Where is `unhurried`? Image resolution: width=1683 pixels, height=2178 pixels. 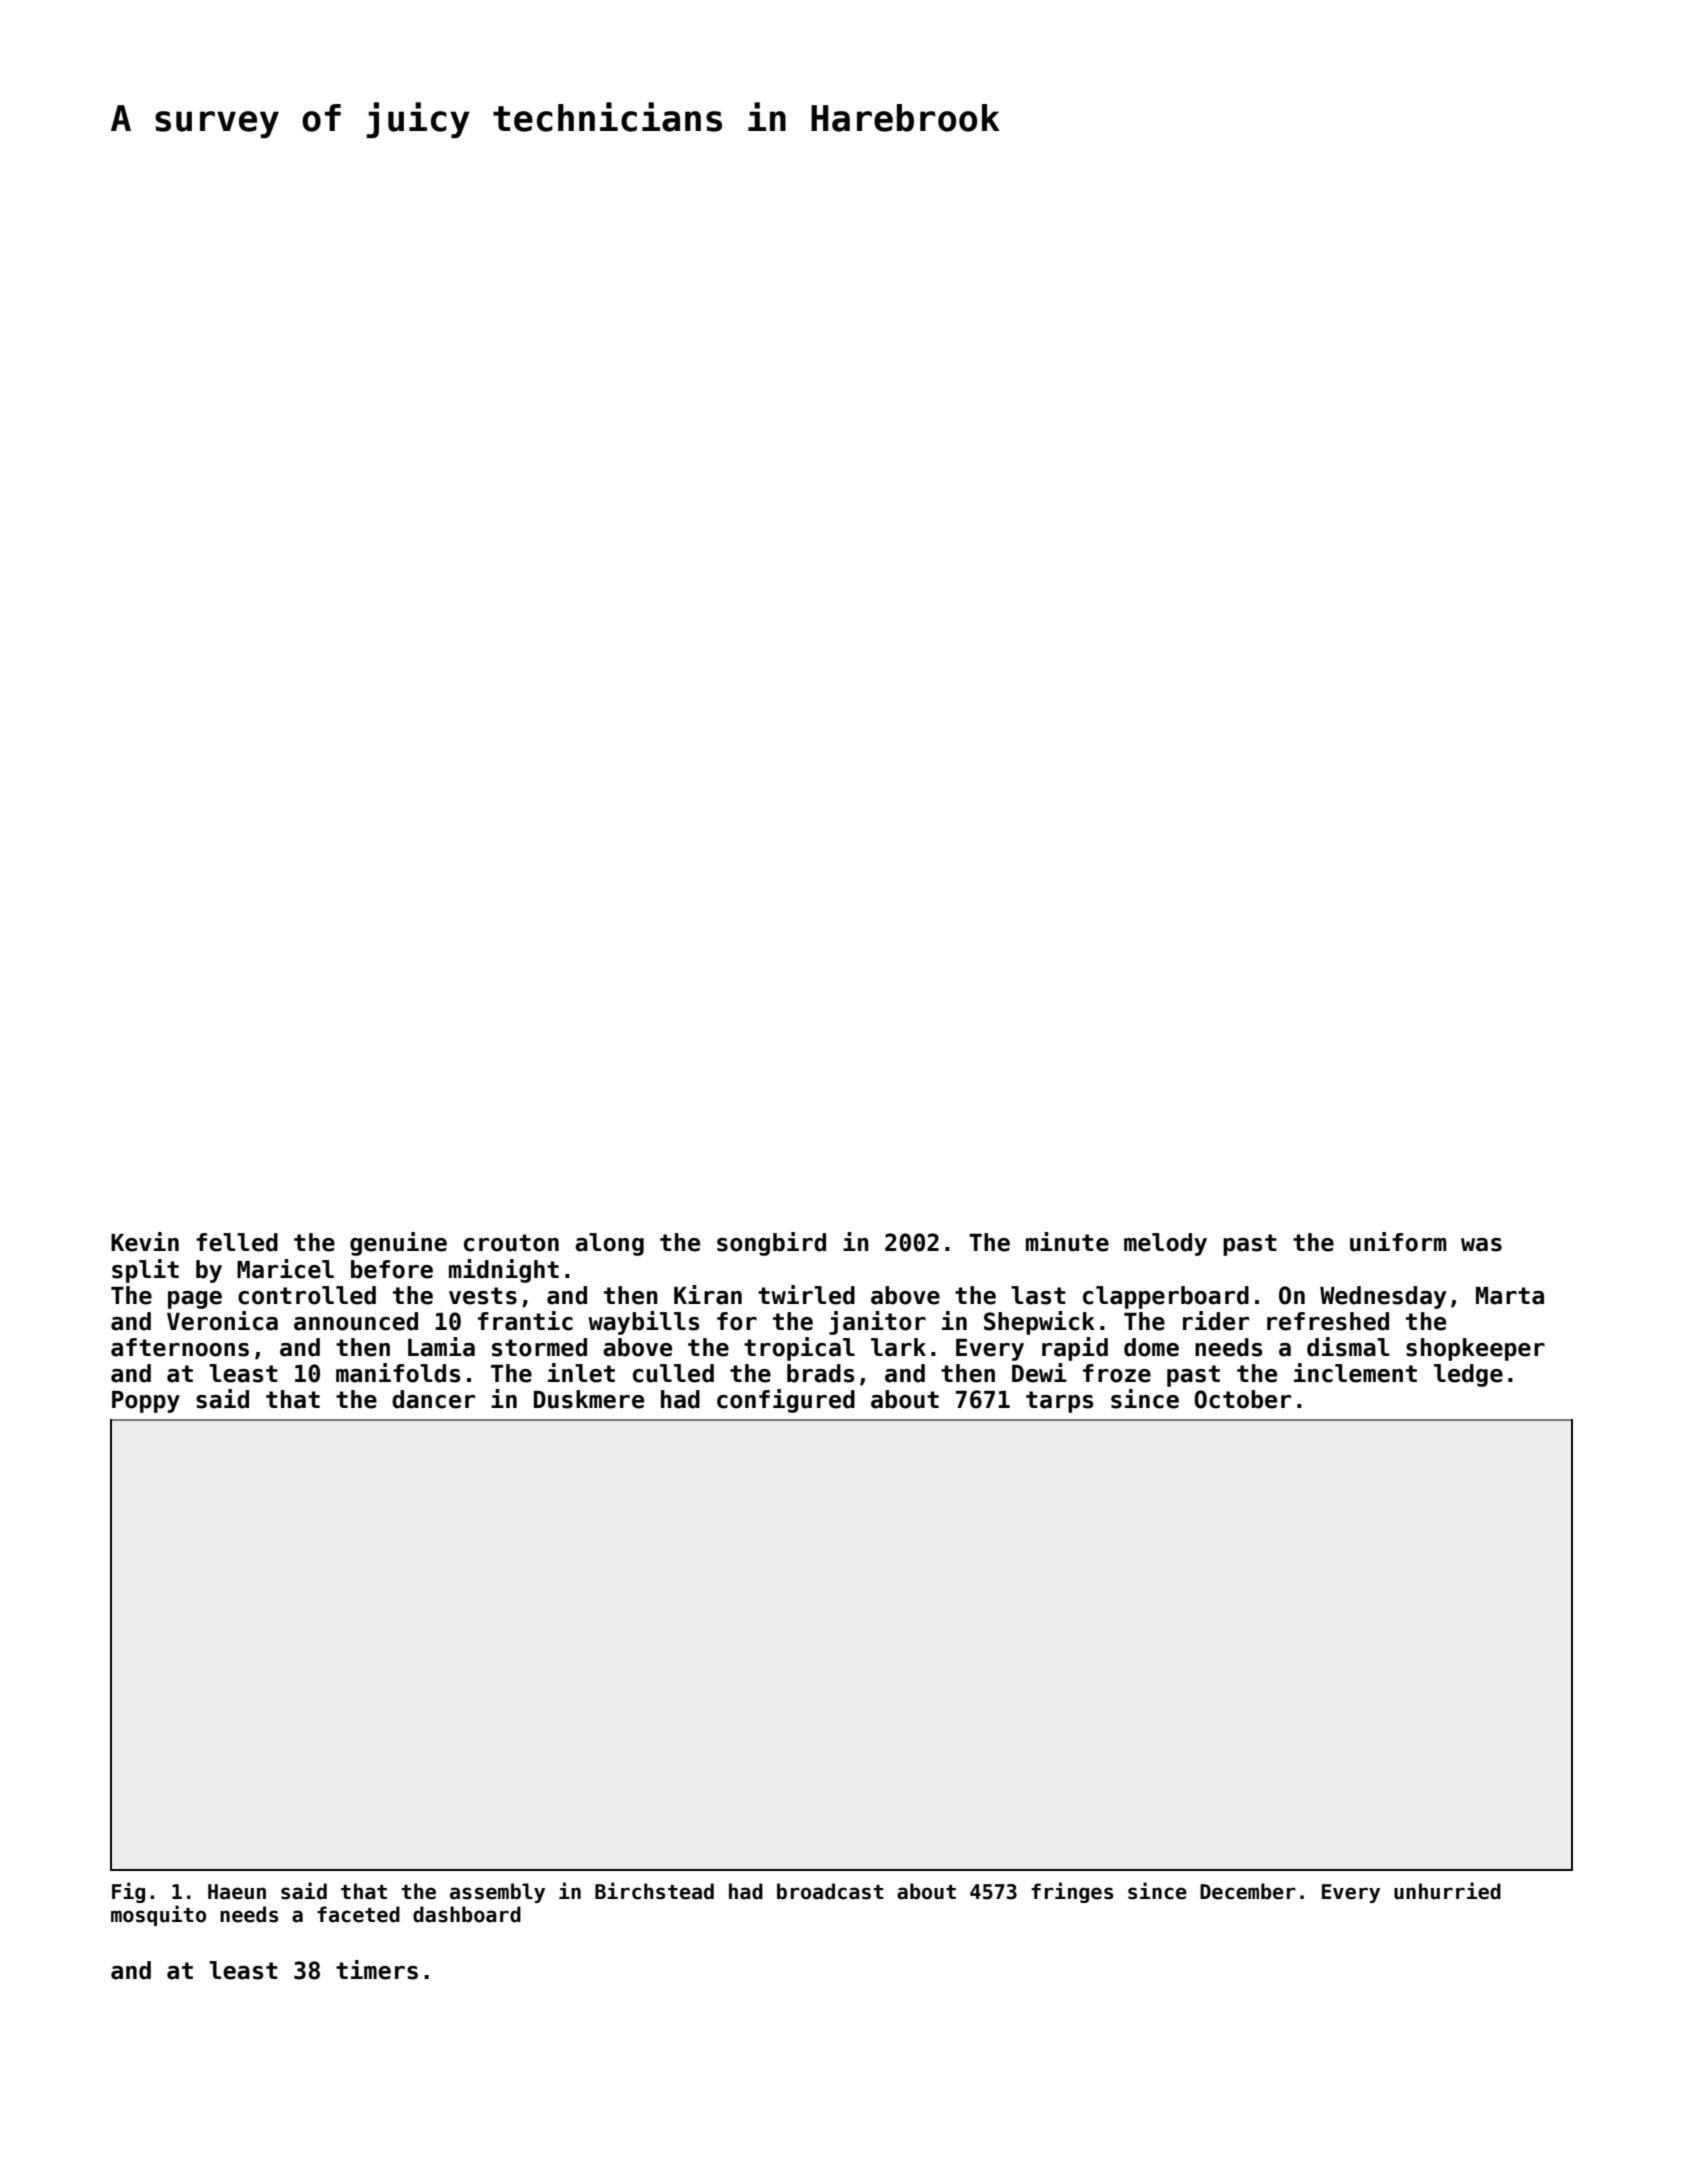 unhurried is located at coordinates (1447, 1891).
